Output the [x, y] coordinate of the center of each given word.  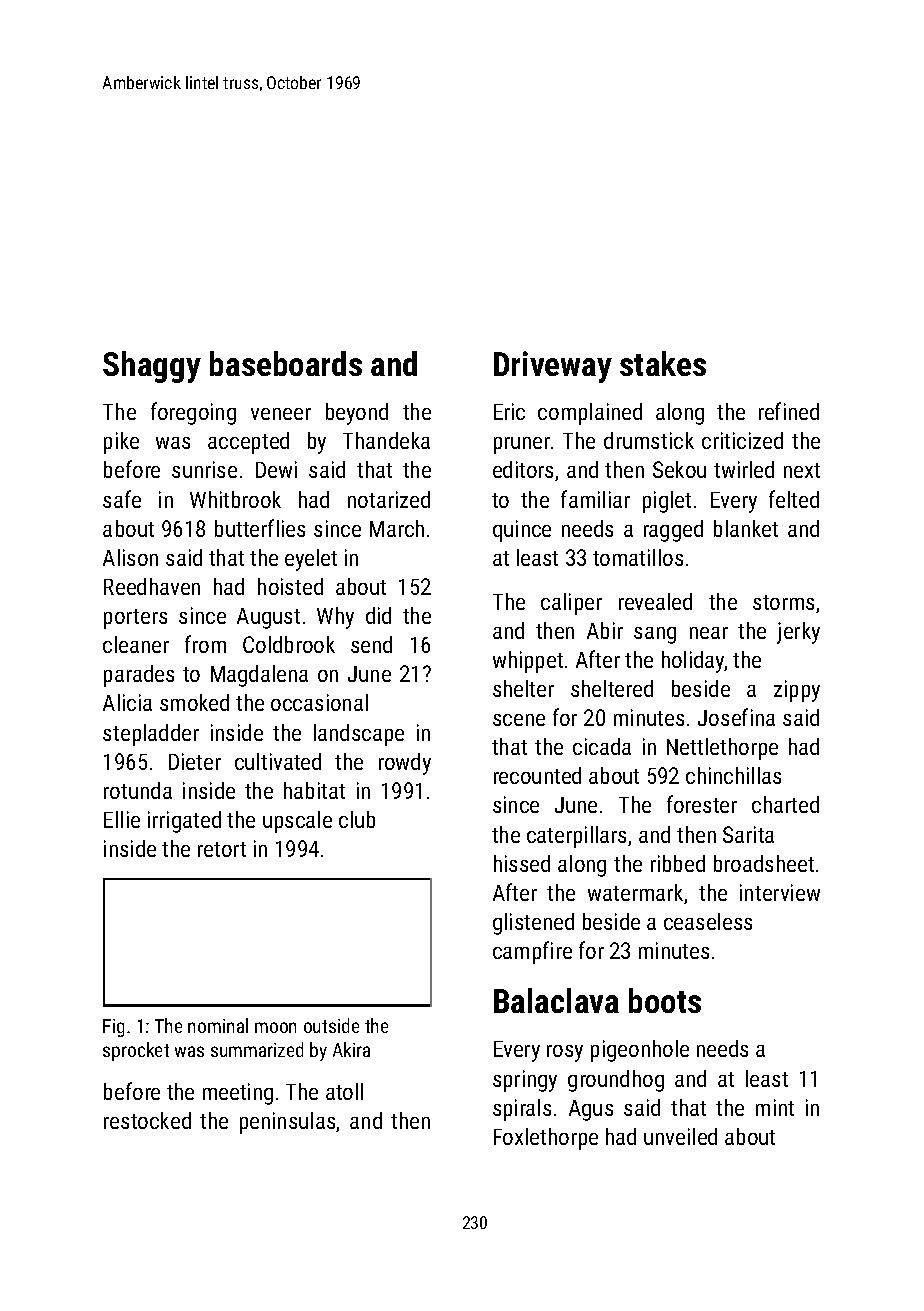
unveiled [680, 1136]
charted [785, 804]
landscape [359, 735]
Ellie [122, 819]
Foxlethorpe [546, 1139]
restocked [147, 1120]
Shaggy [152, 367]
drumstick [649, 440]
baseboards [286, 363]
